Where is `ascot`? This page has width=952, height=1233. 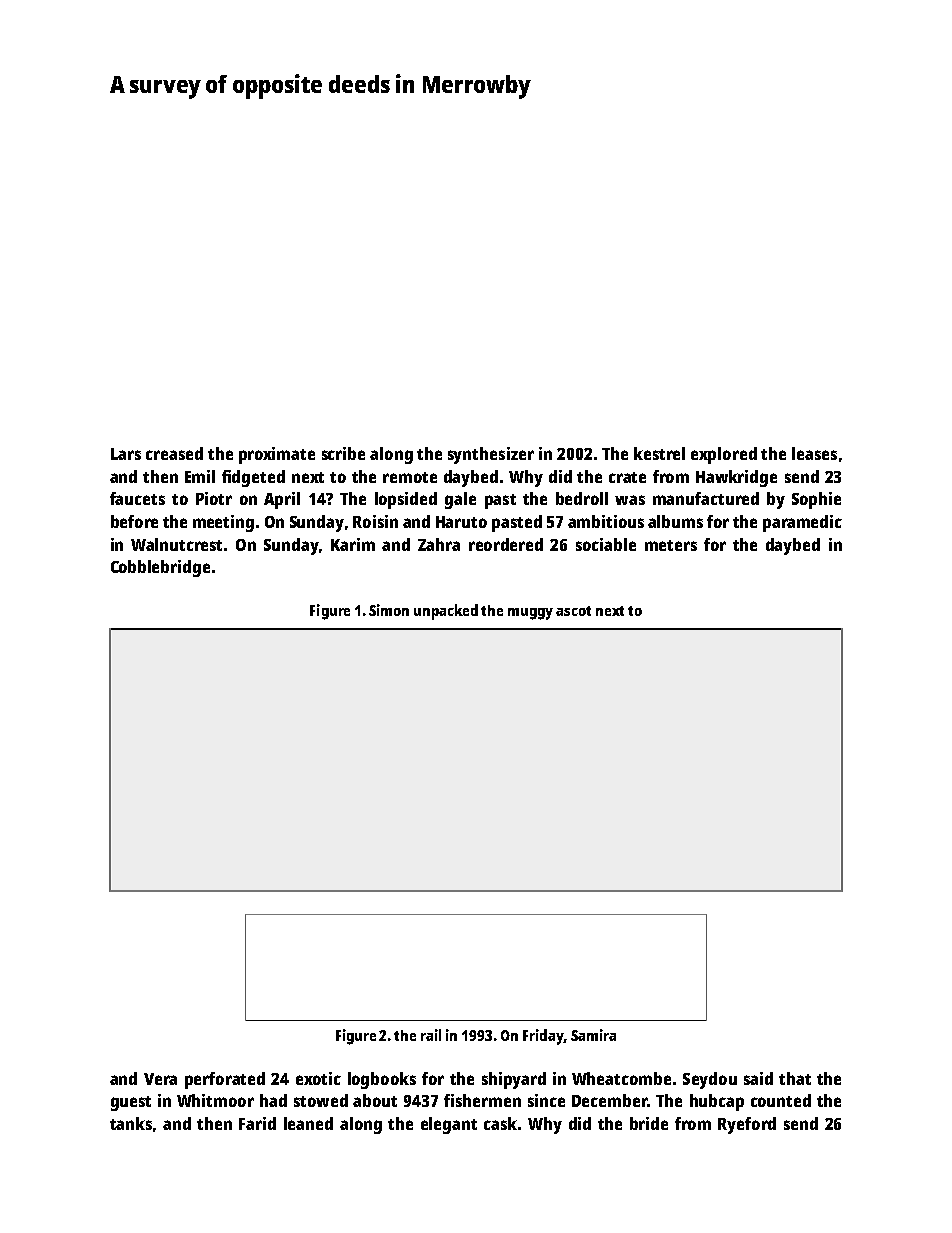
ascot is located at coordinates (573, 611).
